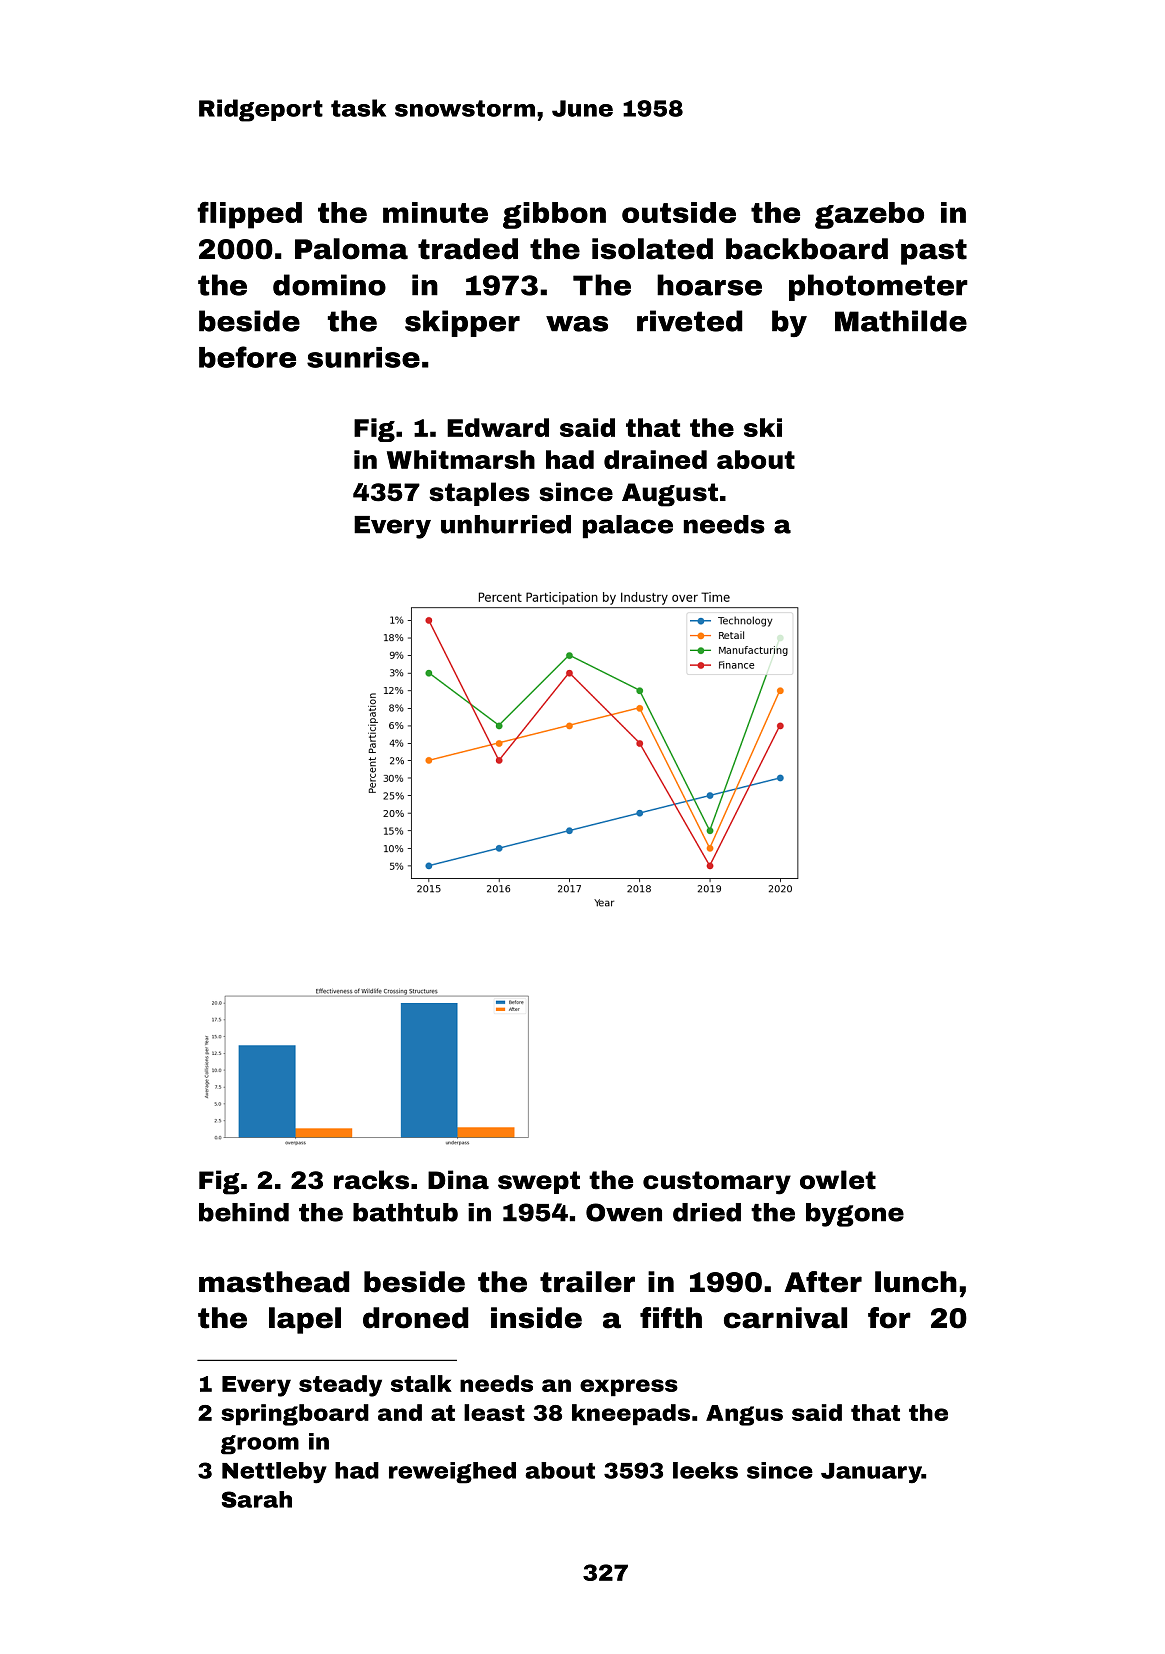 Image resolution: width=1165 pixels, height=1654 pixels. Describe the element at coordinates (855, 1215) in the screenshot. I see `bygone` at that location.
